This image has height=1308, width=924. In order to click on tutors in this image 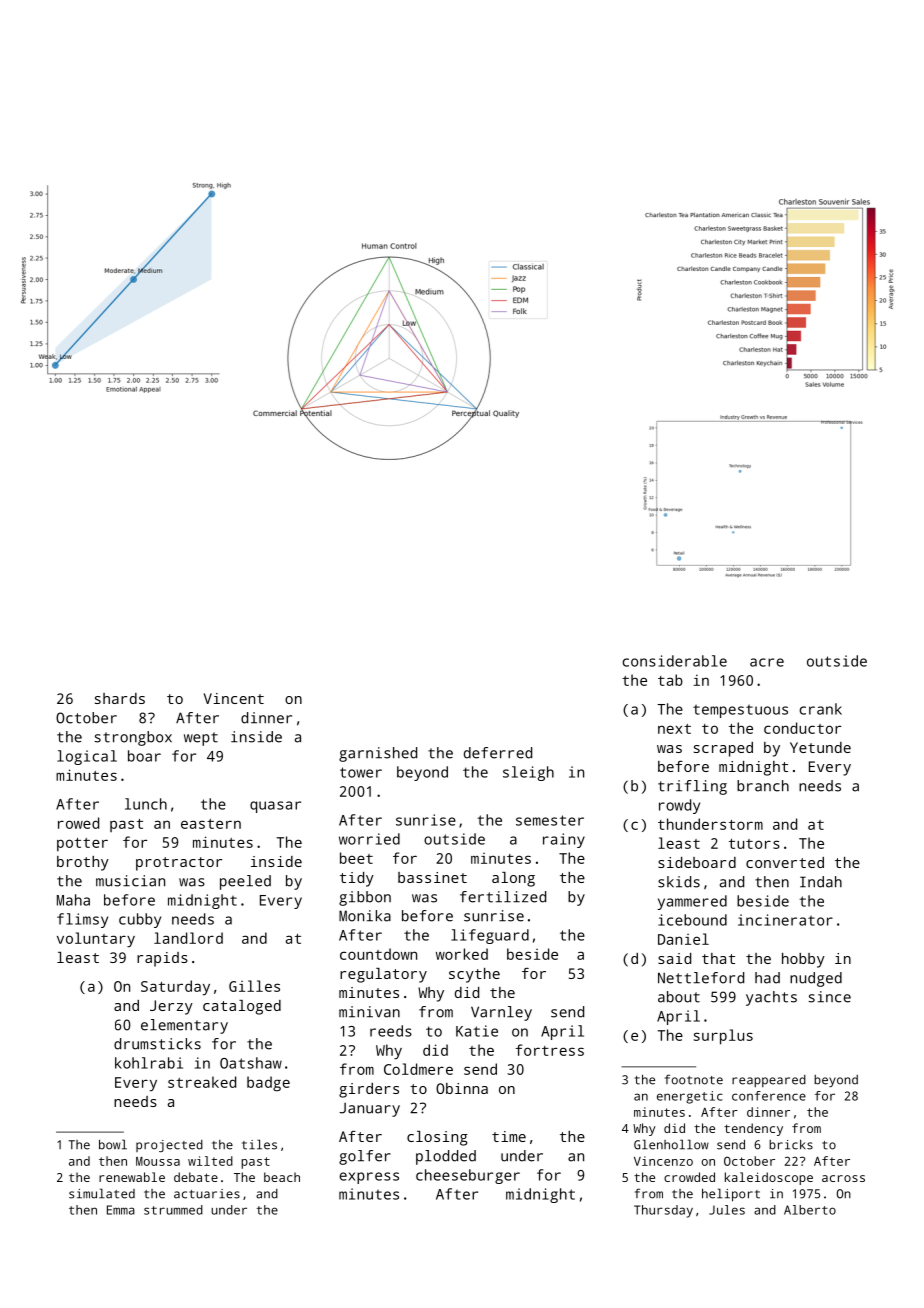, I will do `click(754, 844)`.
